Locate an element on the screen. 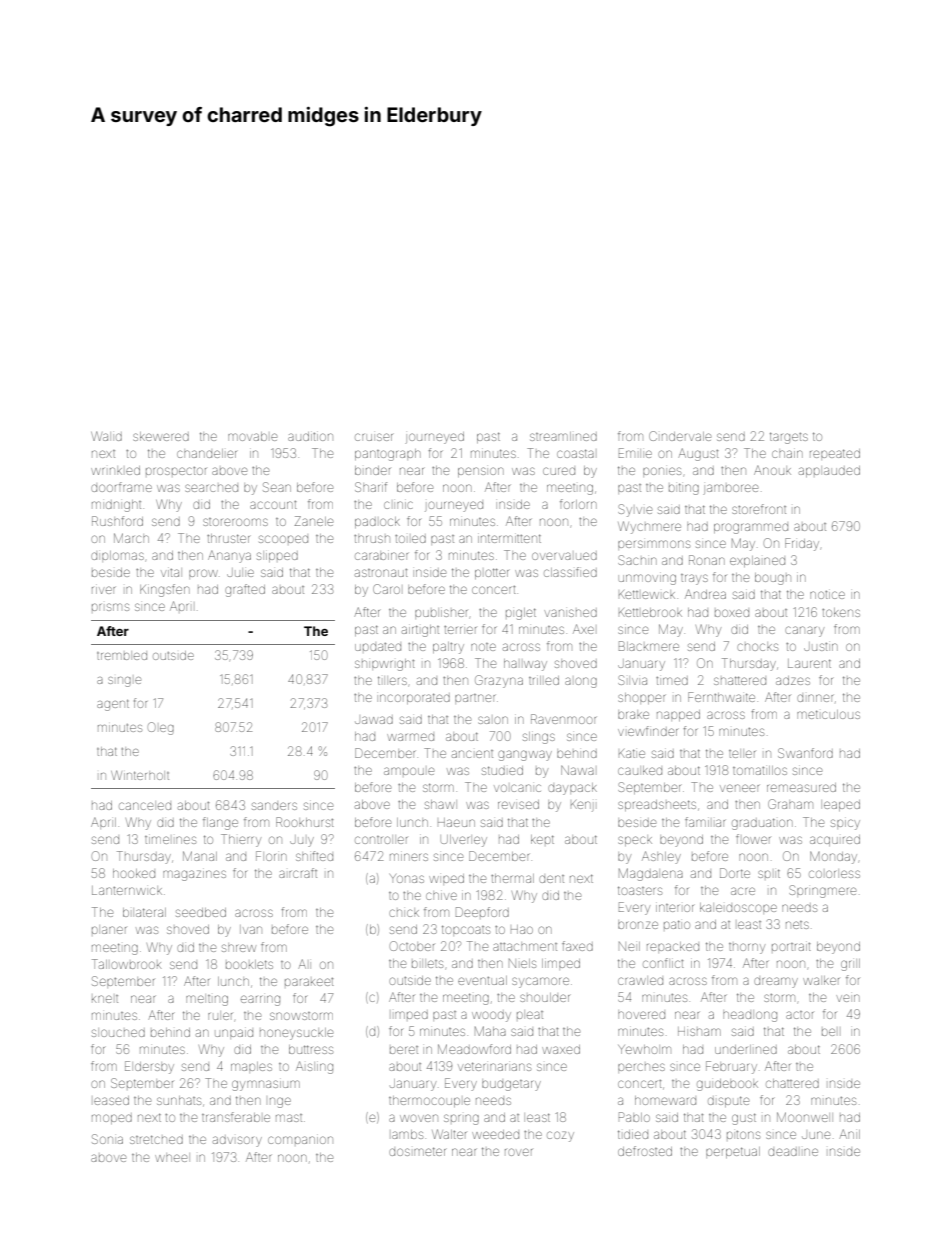 This screenshot has height=1233, width=952. audition is located at coordinates (310, 436).
